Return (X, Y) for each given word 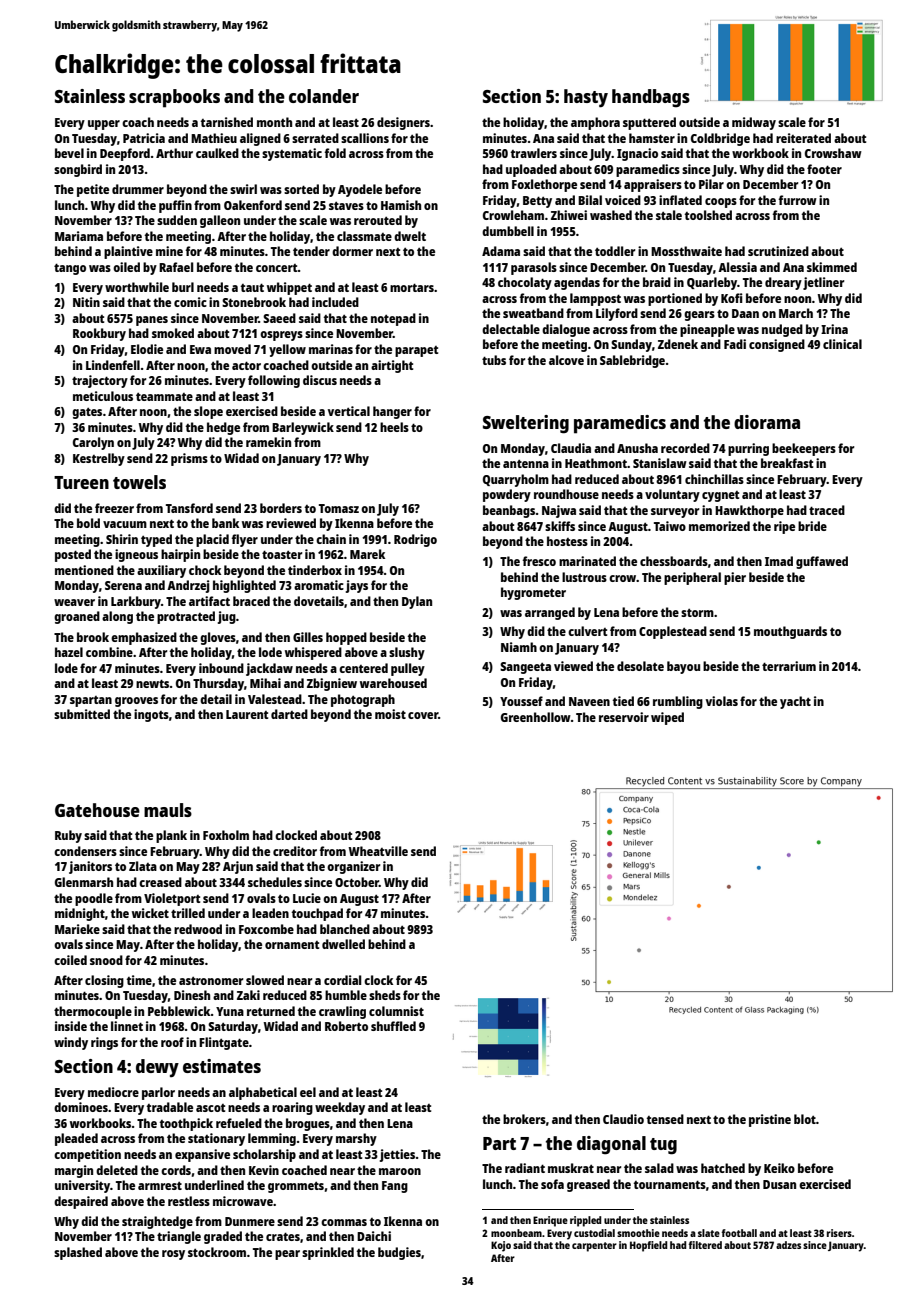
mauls (168, 810)
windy (71, 1043)
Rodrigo (415, 540)
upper (104, 125)
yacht (795, 702)
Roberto (346, 1026)
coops (721, 203)
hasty (586, 98)
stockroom (217, 1252)
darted (289, 714)
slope (208, 412)
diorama (767, 422)
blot (805, 1119)
